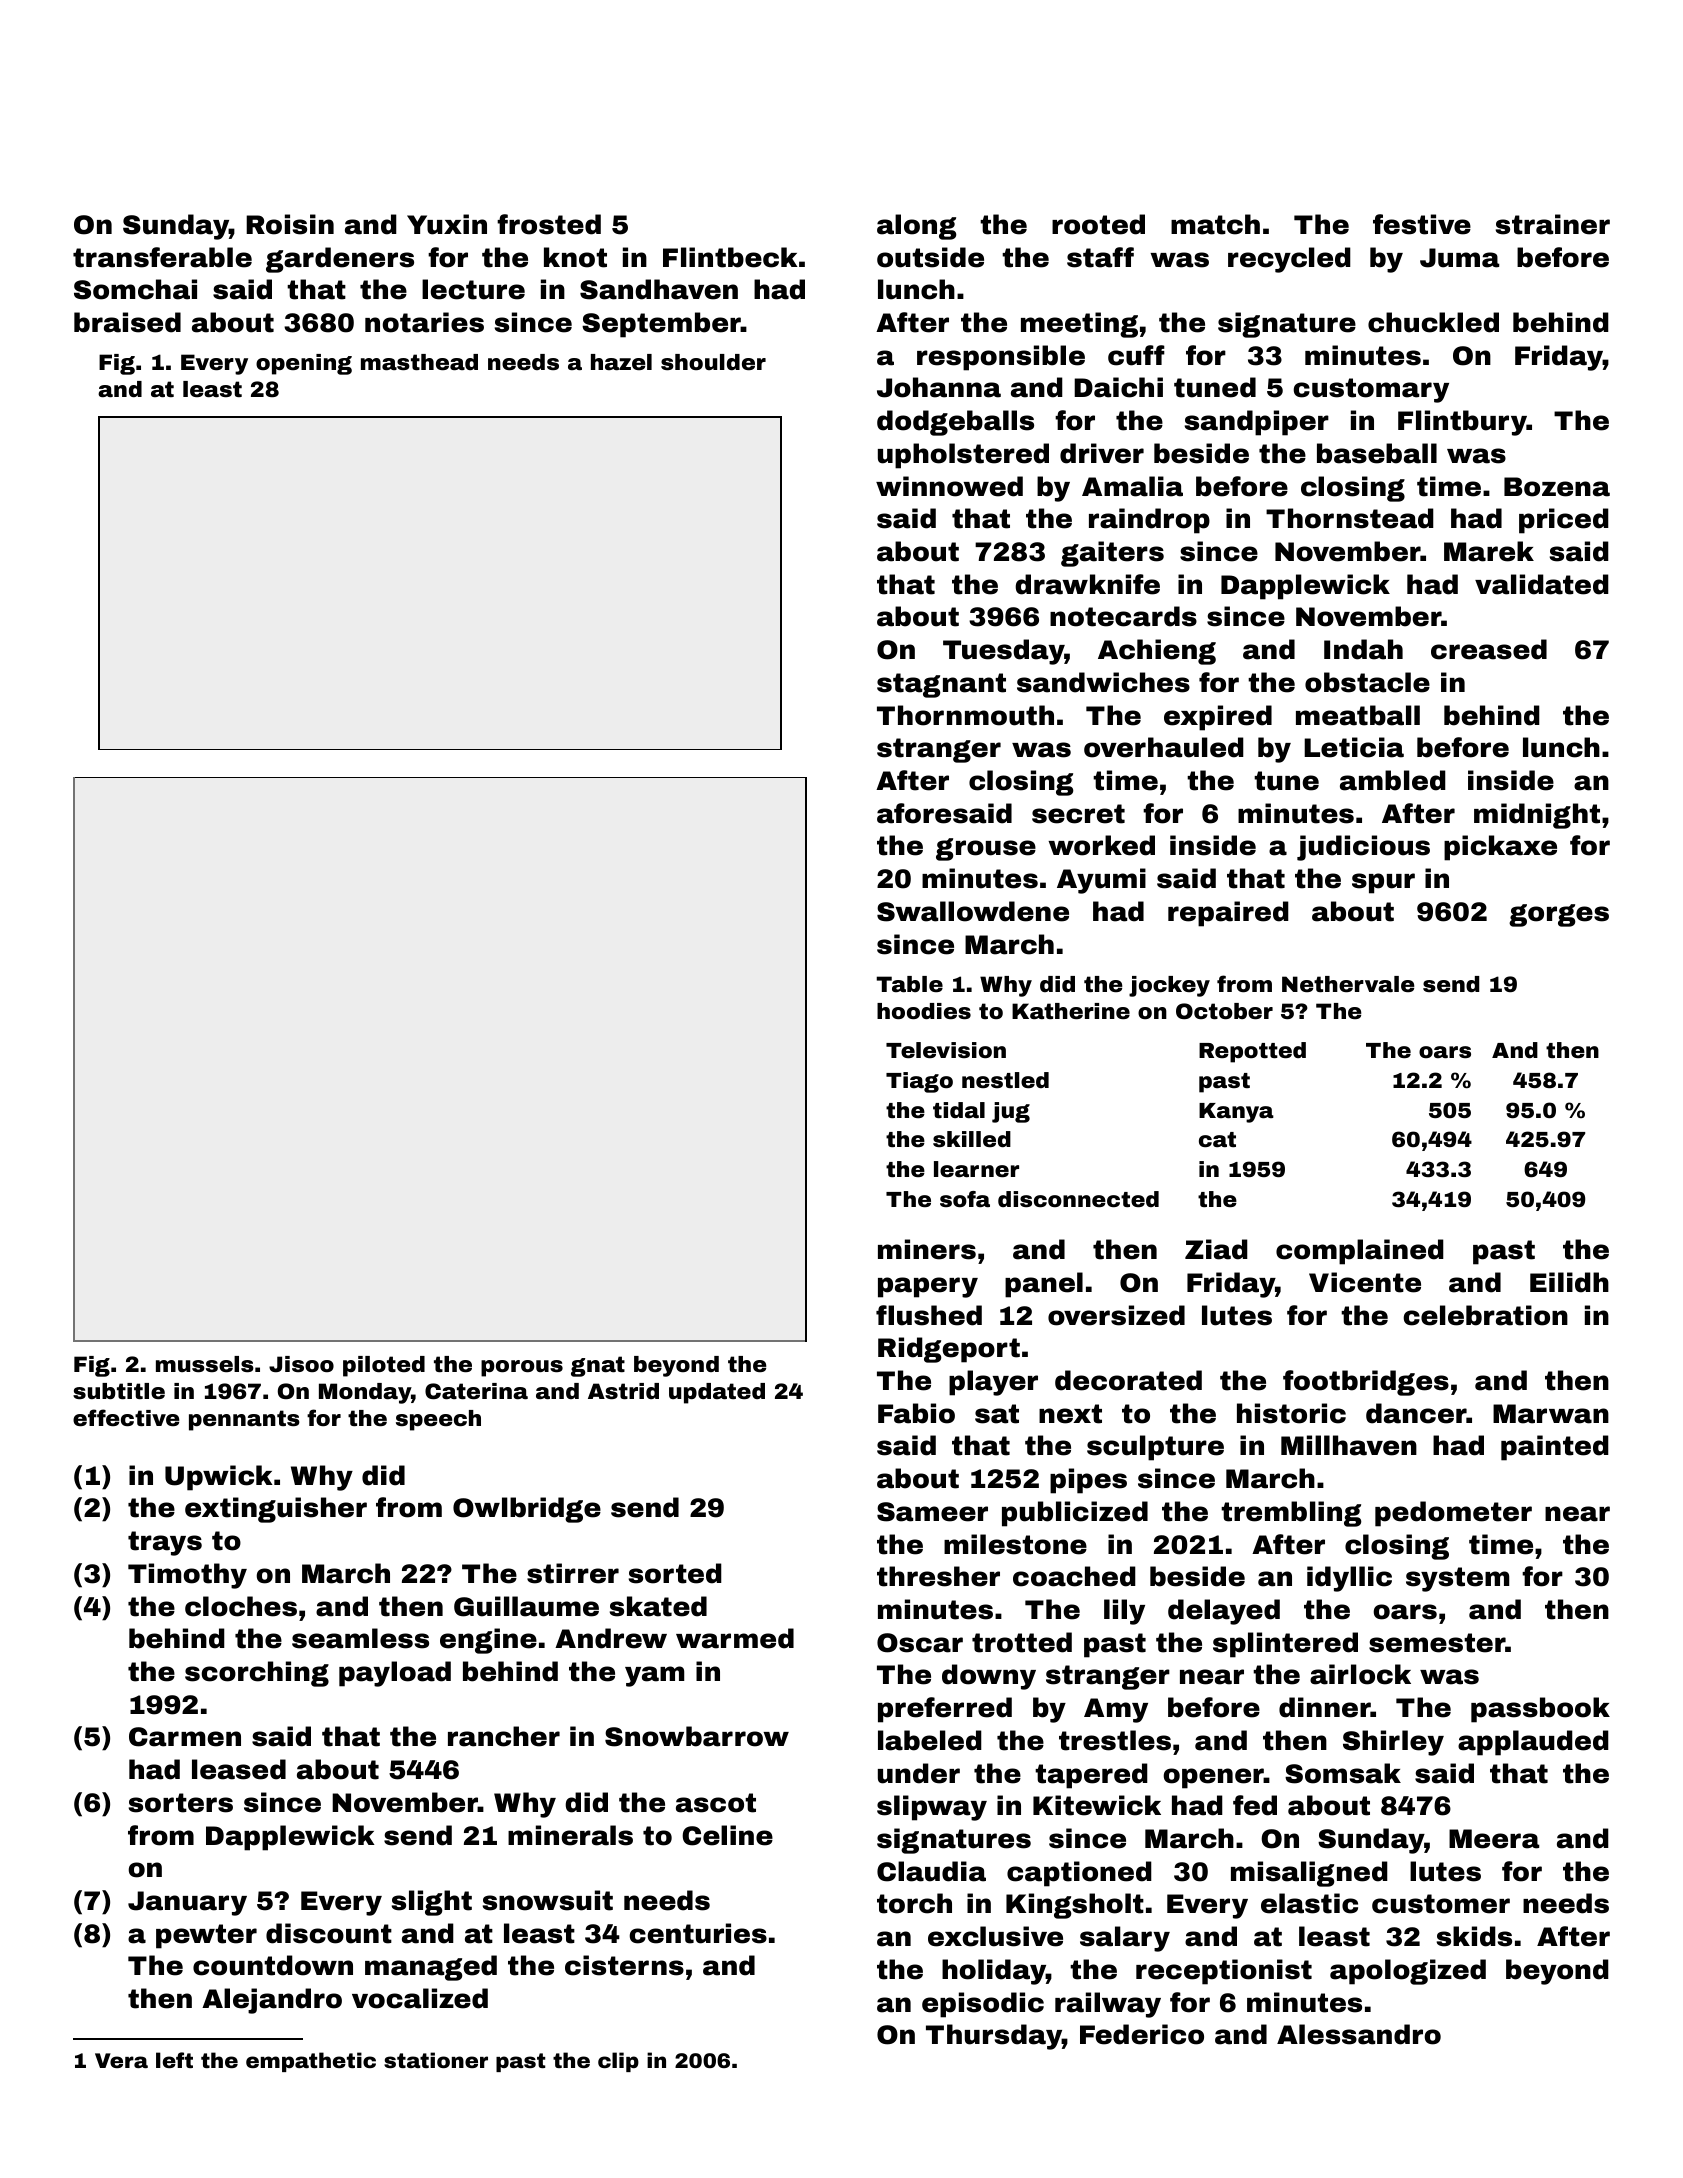  Describe the element at coordinates (965, 715) in the screenshot. I see `Thornmouth` at that location.
